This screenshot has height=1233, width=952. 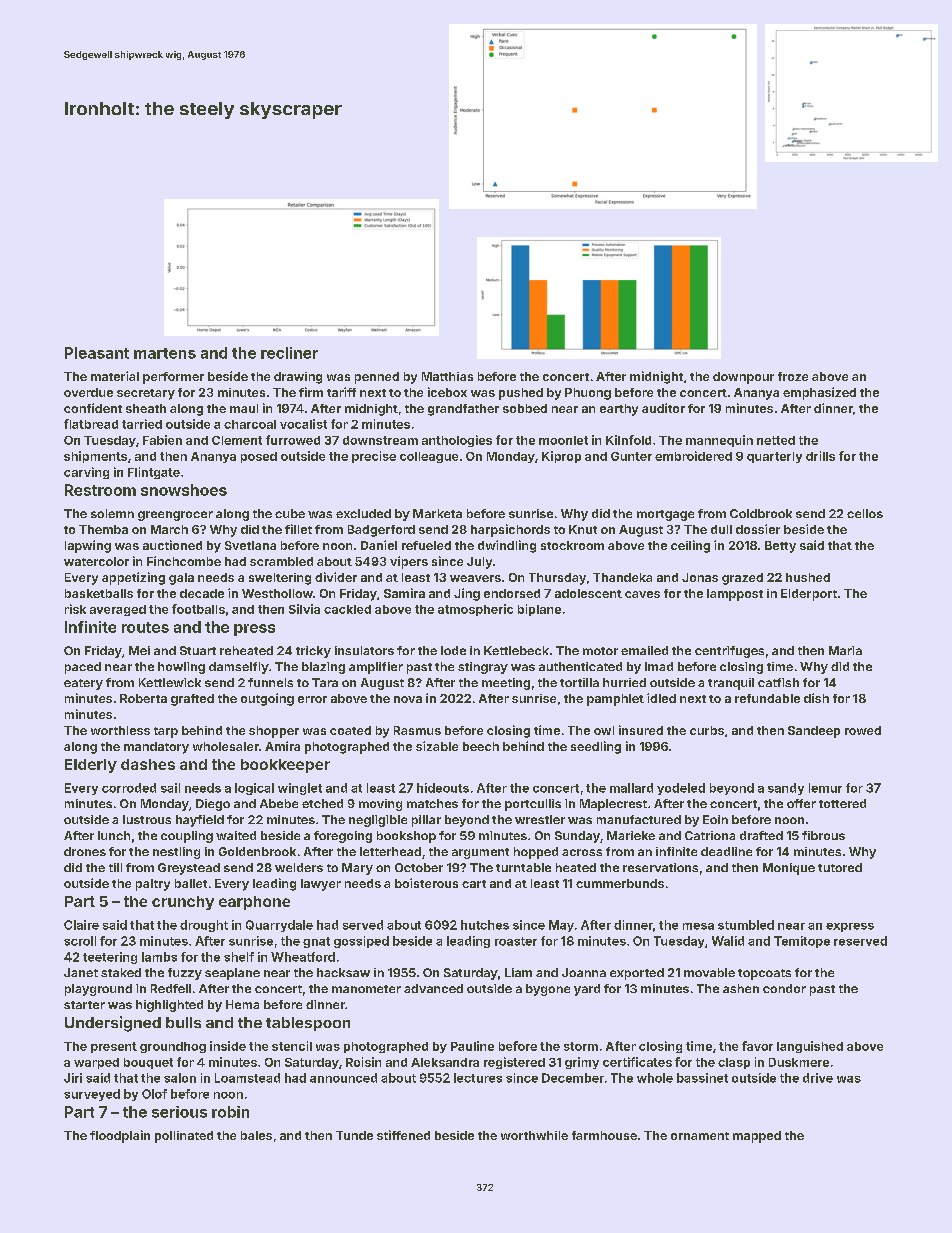 I want to click on dish, so click(x=816, y=698).
